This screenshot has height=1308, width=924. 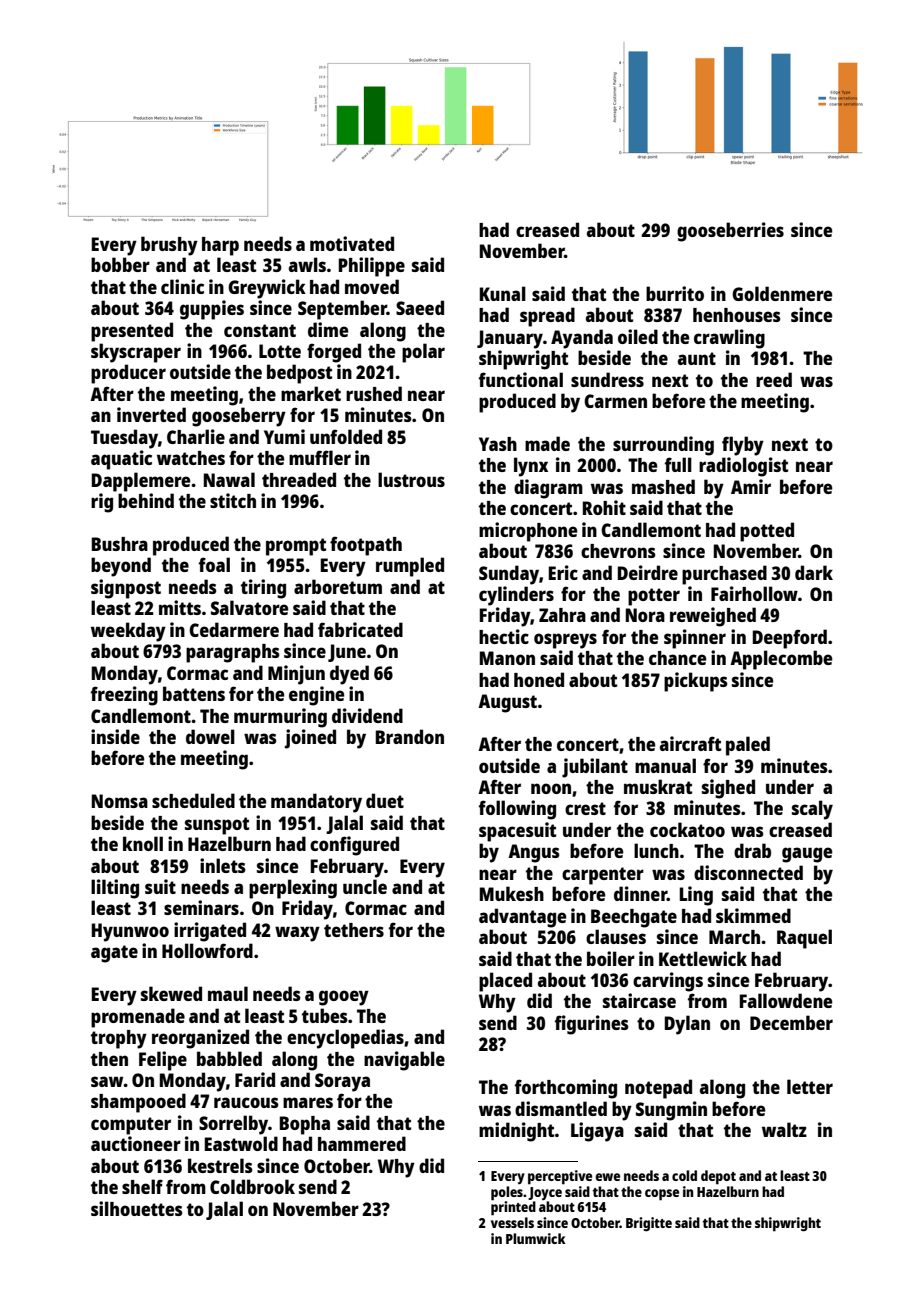 I want to click on disconnected, so click(x=748, y=872).
